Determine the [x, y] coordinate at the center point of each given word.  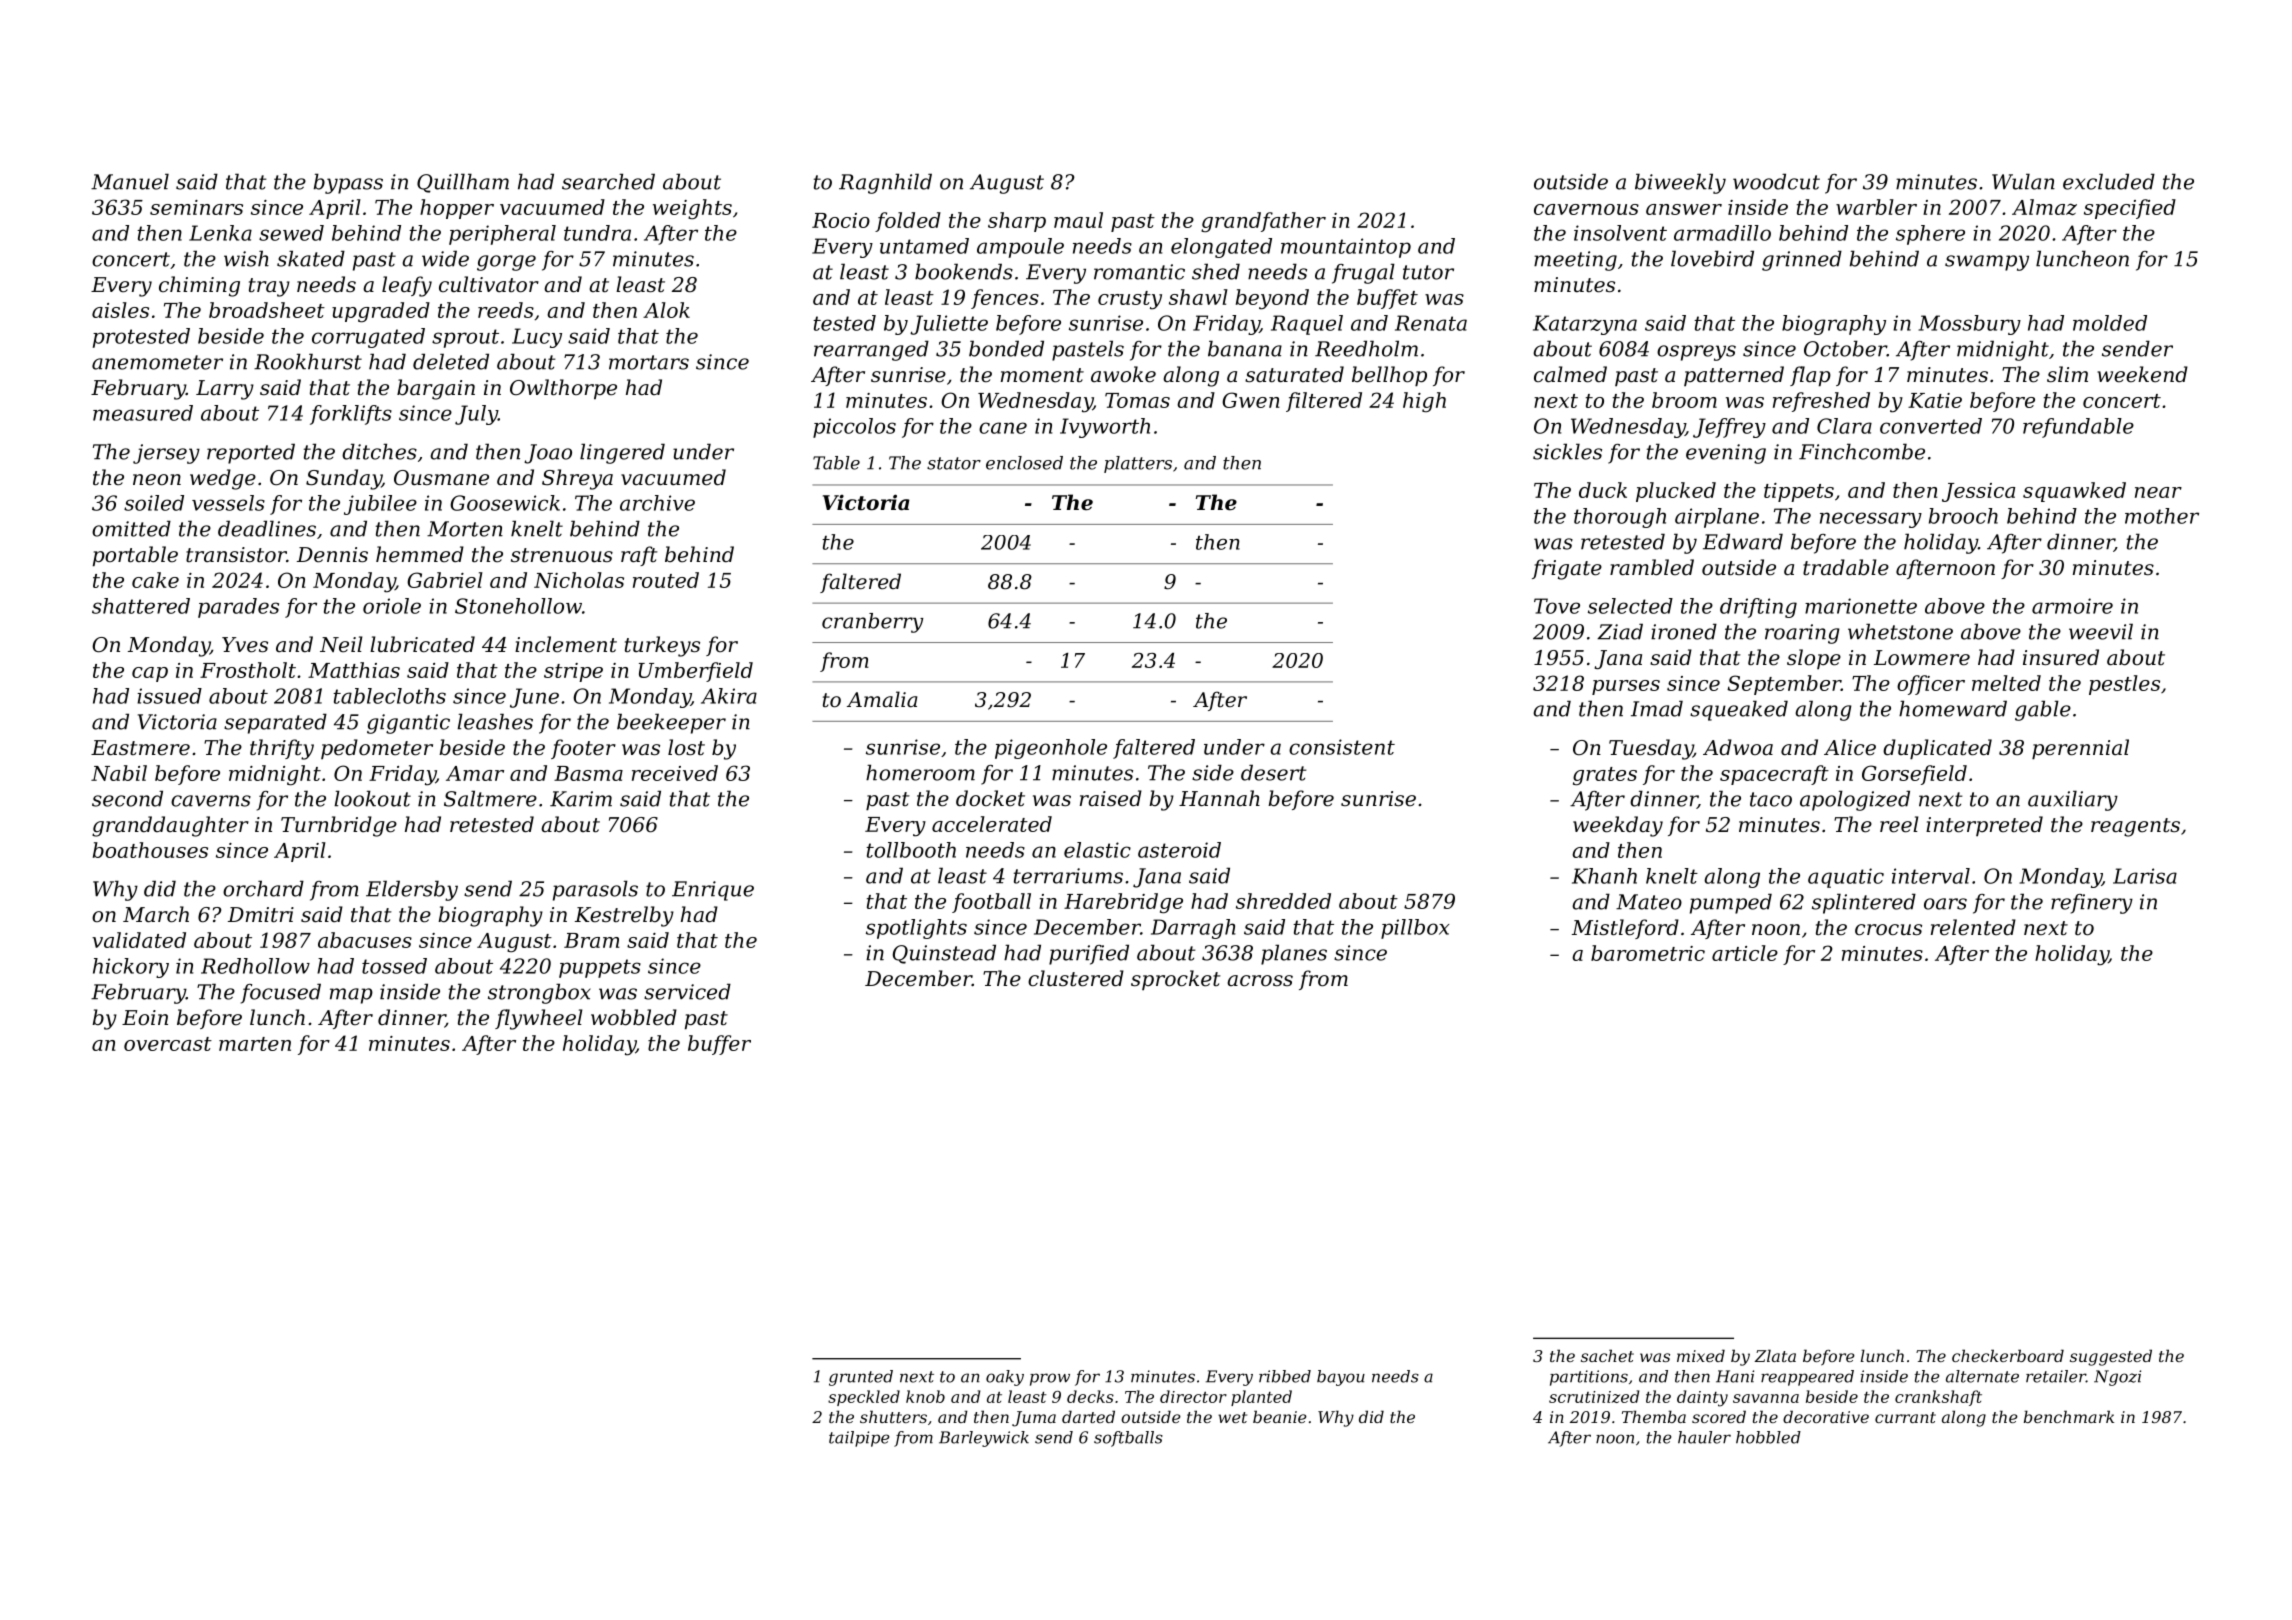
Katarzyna [1585, 325]
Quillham [463, 183]
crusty [1130, 300]
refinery [2092, 904]
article [1745, 953]
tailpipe [859, 1439]
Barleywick [984, 1439]
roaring [1802, 634]
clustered [1076, 978]
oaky [1005, 1378]
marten [255, 1044]
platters [1138, 464]
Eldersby [412, 890]
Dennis [332, 555]
